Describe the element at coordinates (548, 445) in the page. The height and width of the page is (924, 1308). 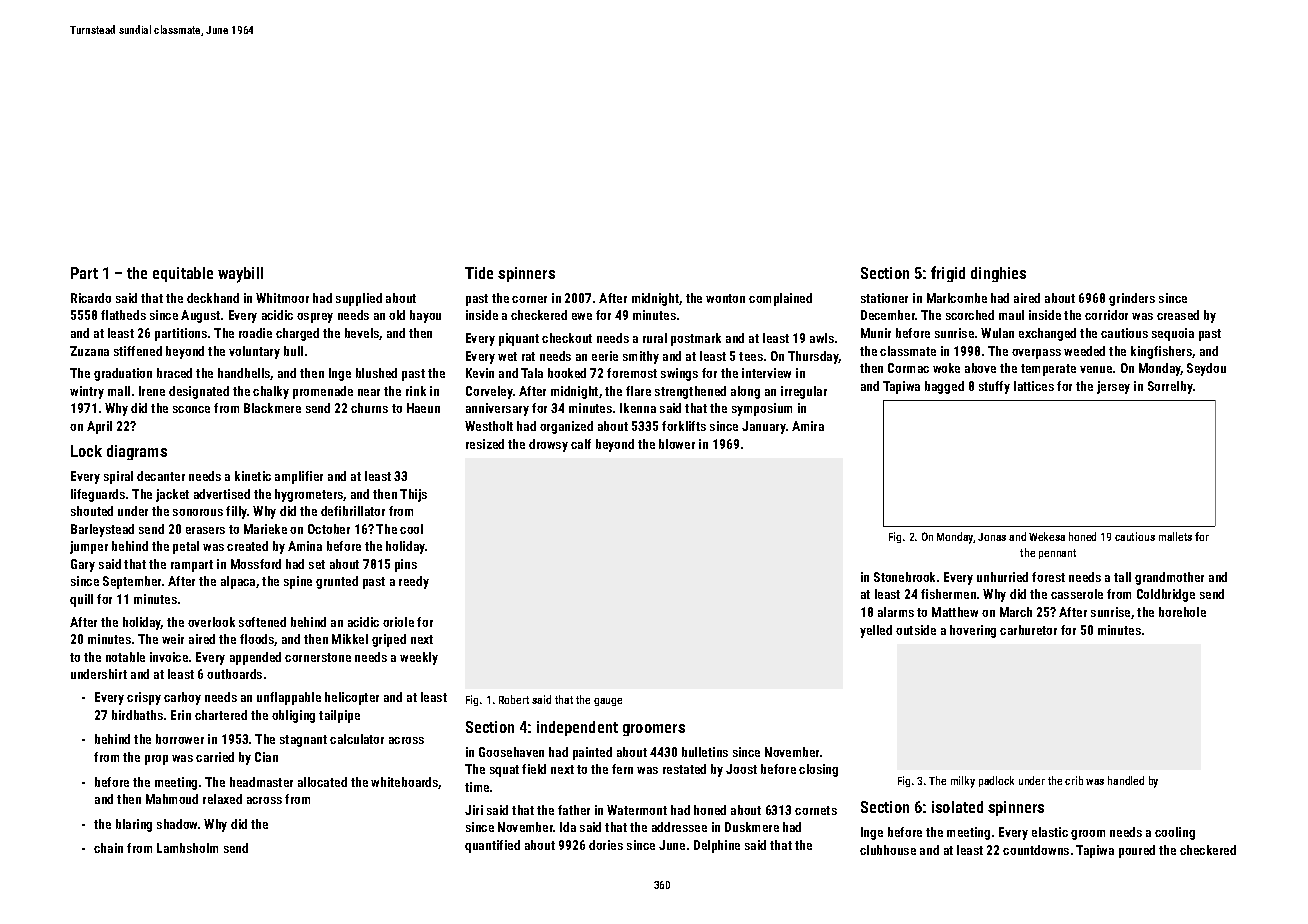
I see `drowsy` at that location.
